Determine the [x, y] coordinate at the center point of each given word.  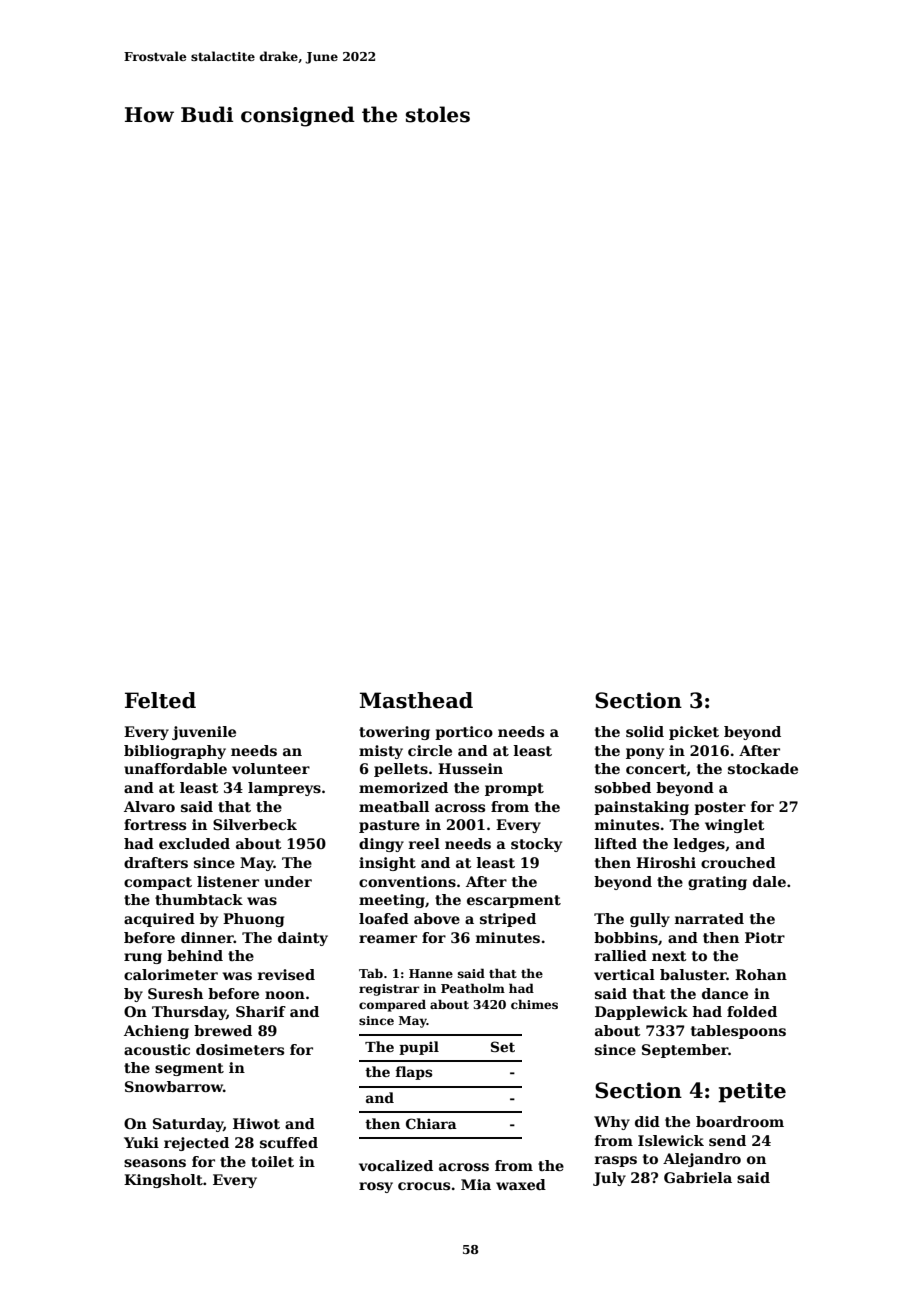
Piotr [765, 937]
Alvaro [149, 806]
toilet [272, 1161]
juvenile [204, 733]
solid [645, 731]
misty [381, 752]
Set [503, 1046]
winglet [735, 826]
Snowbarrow [174, 1086]
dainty [303, 939]
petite [752, 1092]
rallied [621, 955]
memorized [403, 787]
